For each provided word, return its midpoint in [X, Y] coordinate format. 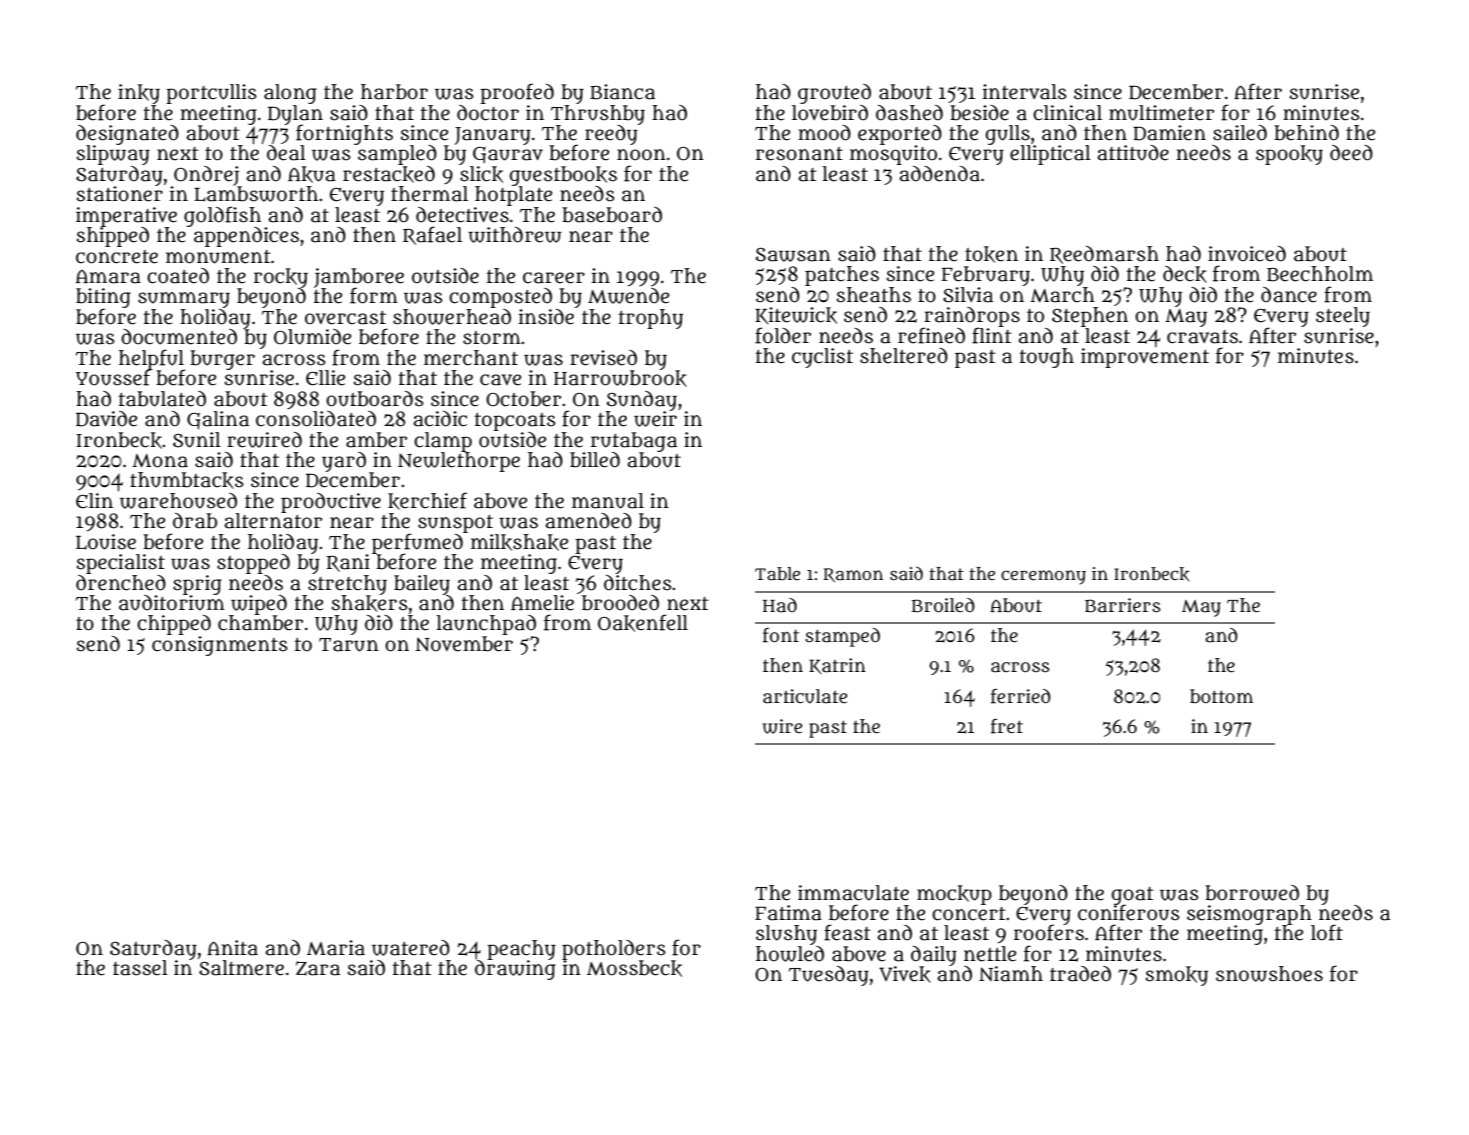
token [991, 254]
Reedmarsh [1104, 255]
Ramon [853, 575]
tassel [140, 968]
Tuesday [829, 976]
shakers [370, 603]
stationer [120, 194]
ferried [1021, 696]
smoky [1177, 976]
